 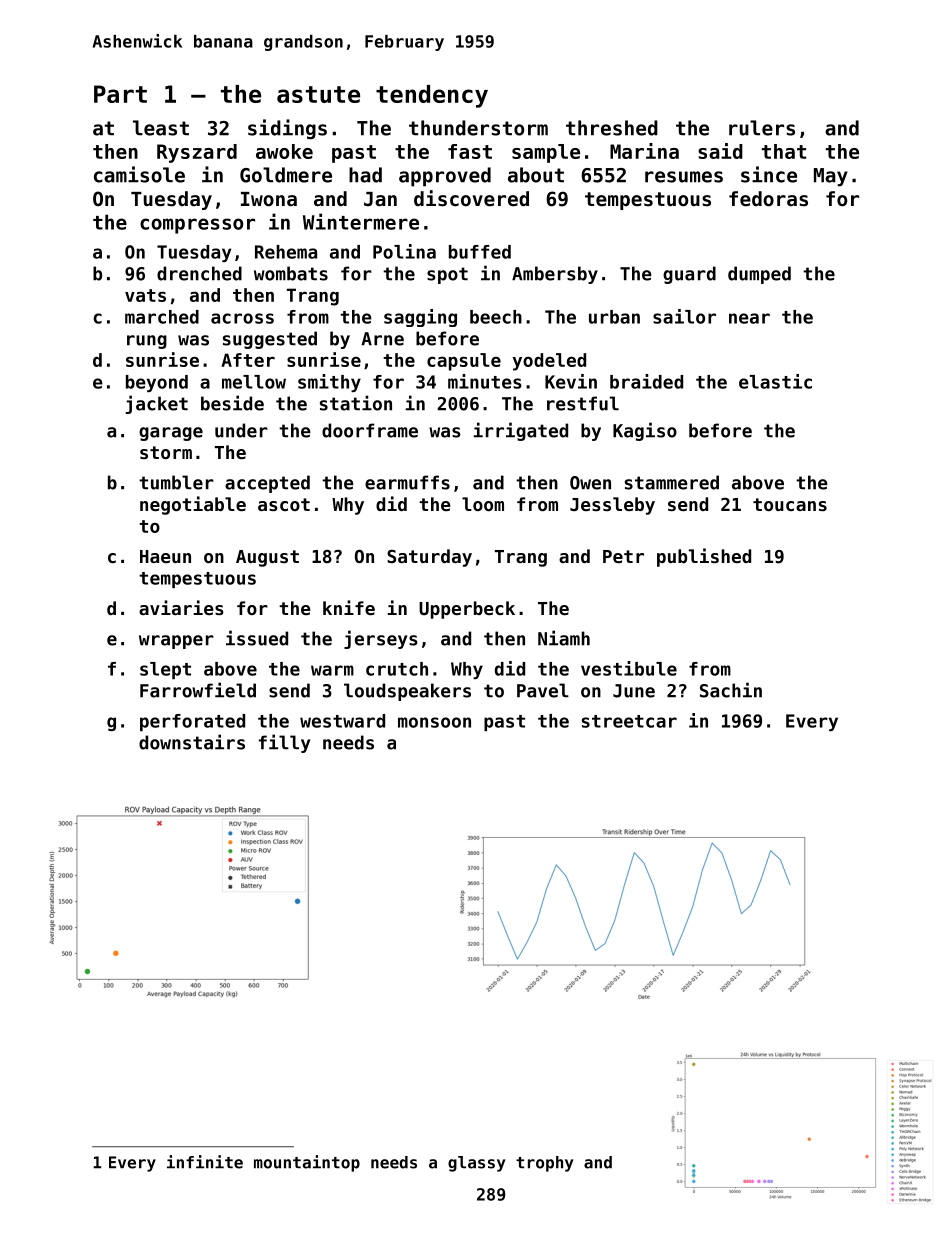 I want to click on tendency, so click(x=432, y=96).
